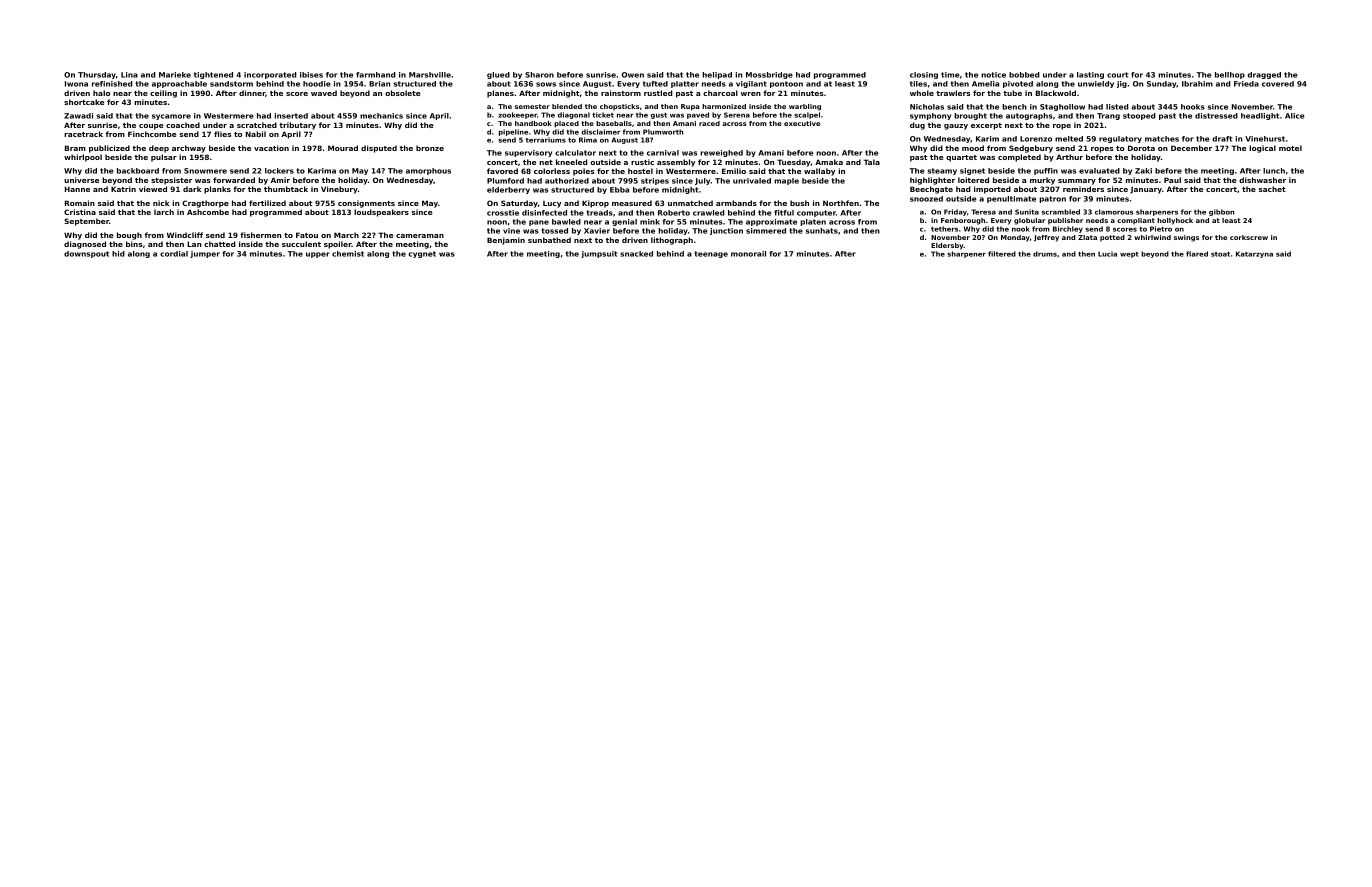  Describe the element at coordinates (1061, 212) in the page. I see `scrambled` at that location.
